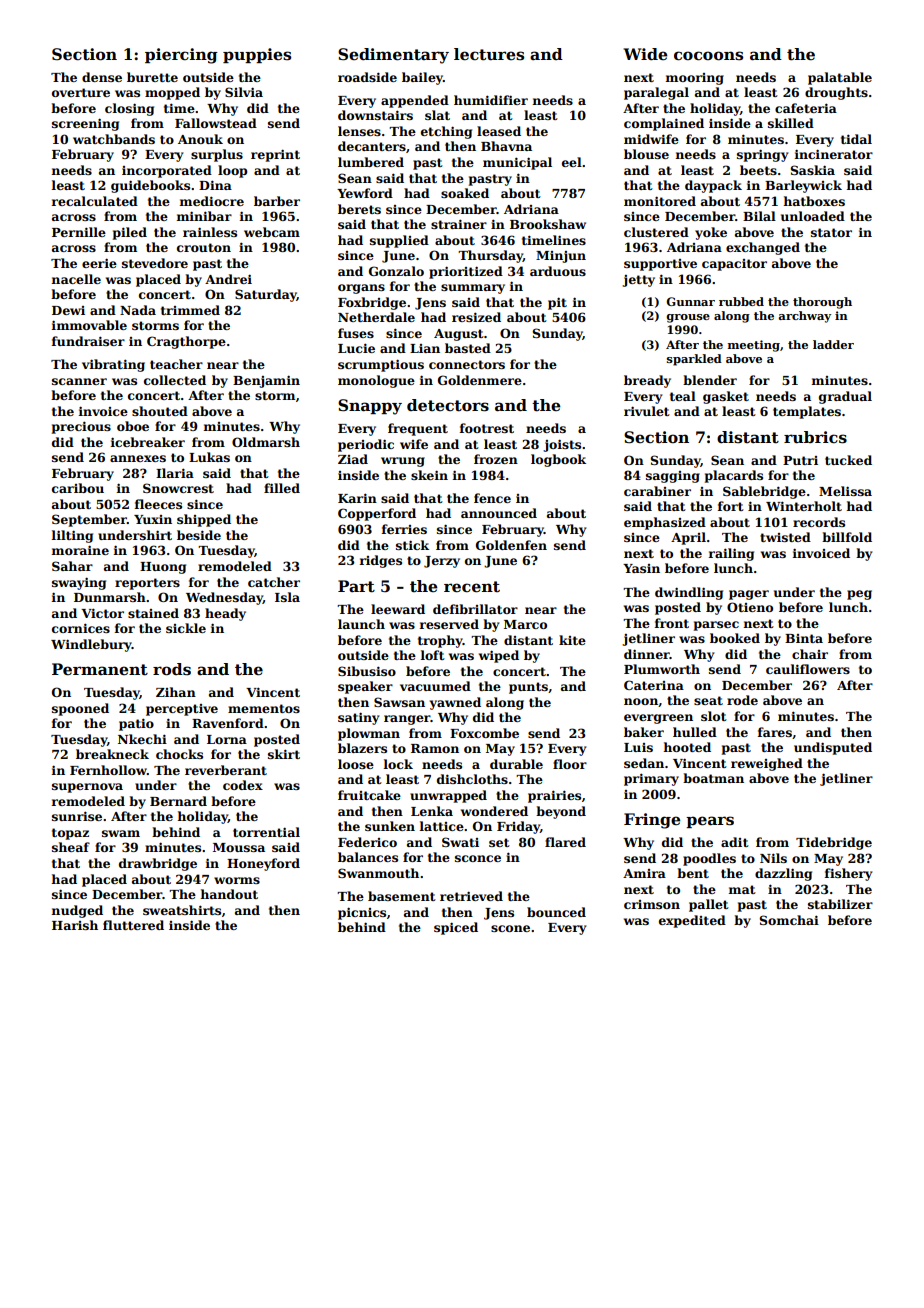  I want to click on piercing, so click(181, 56).
